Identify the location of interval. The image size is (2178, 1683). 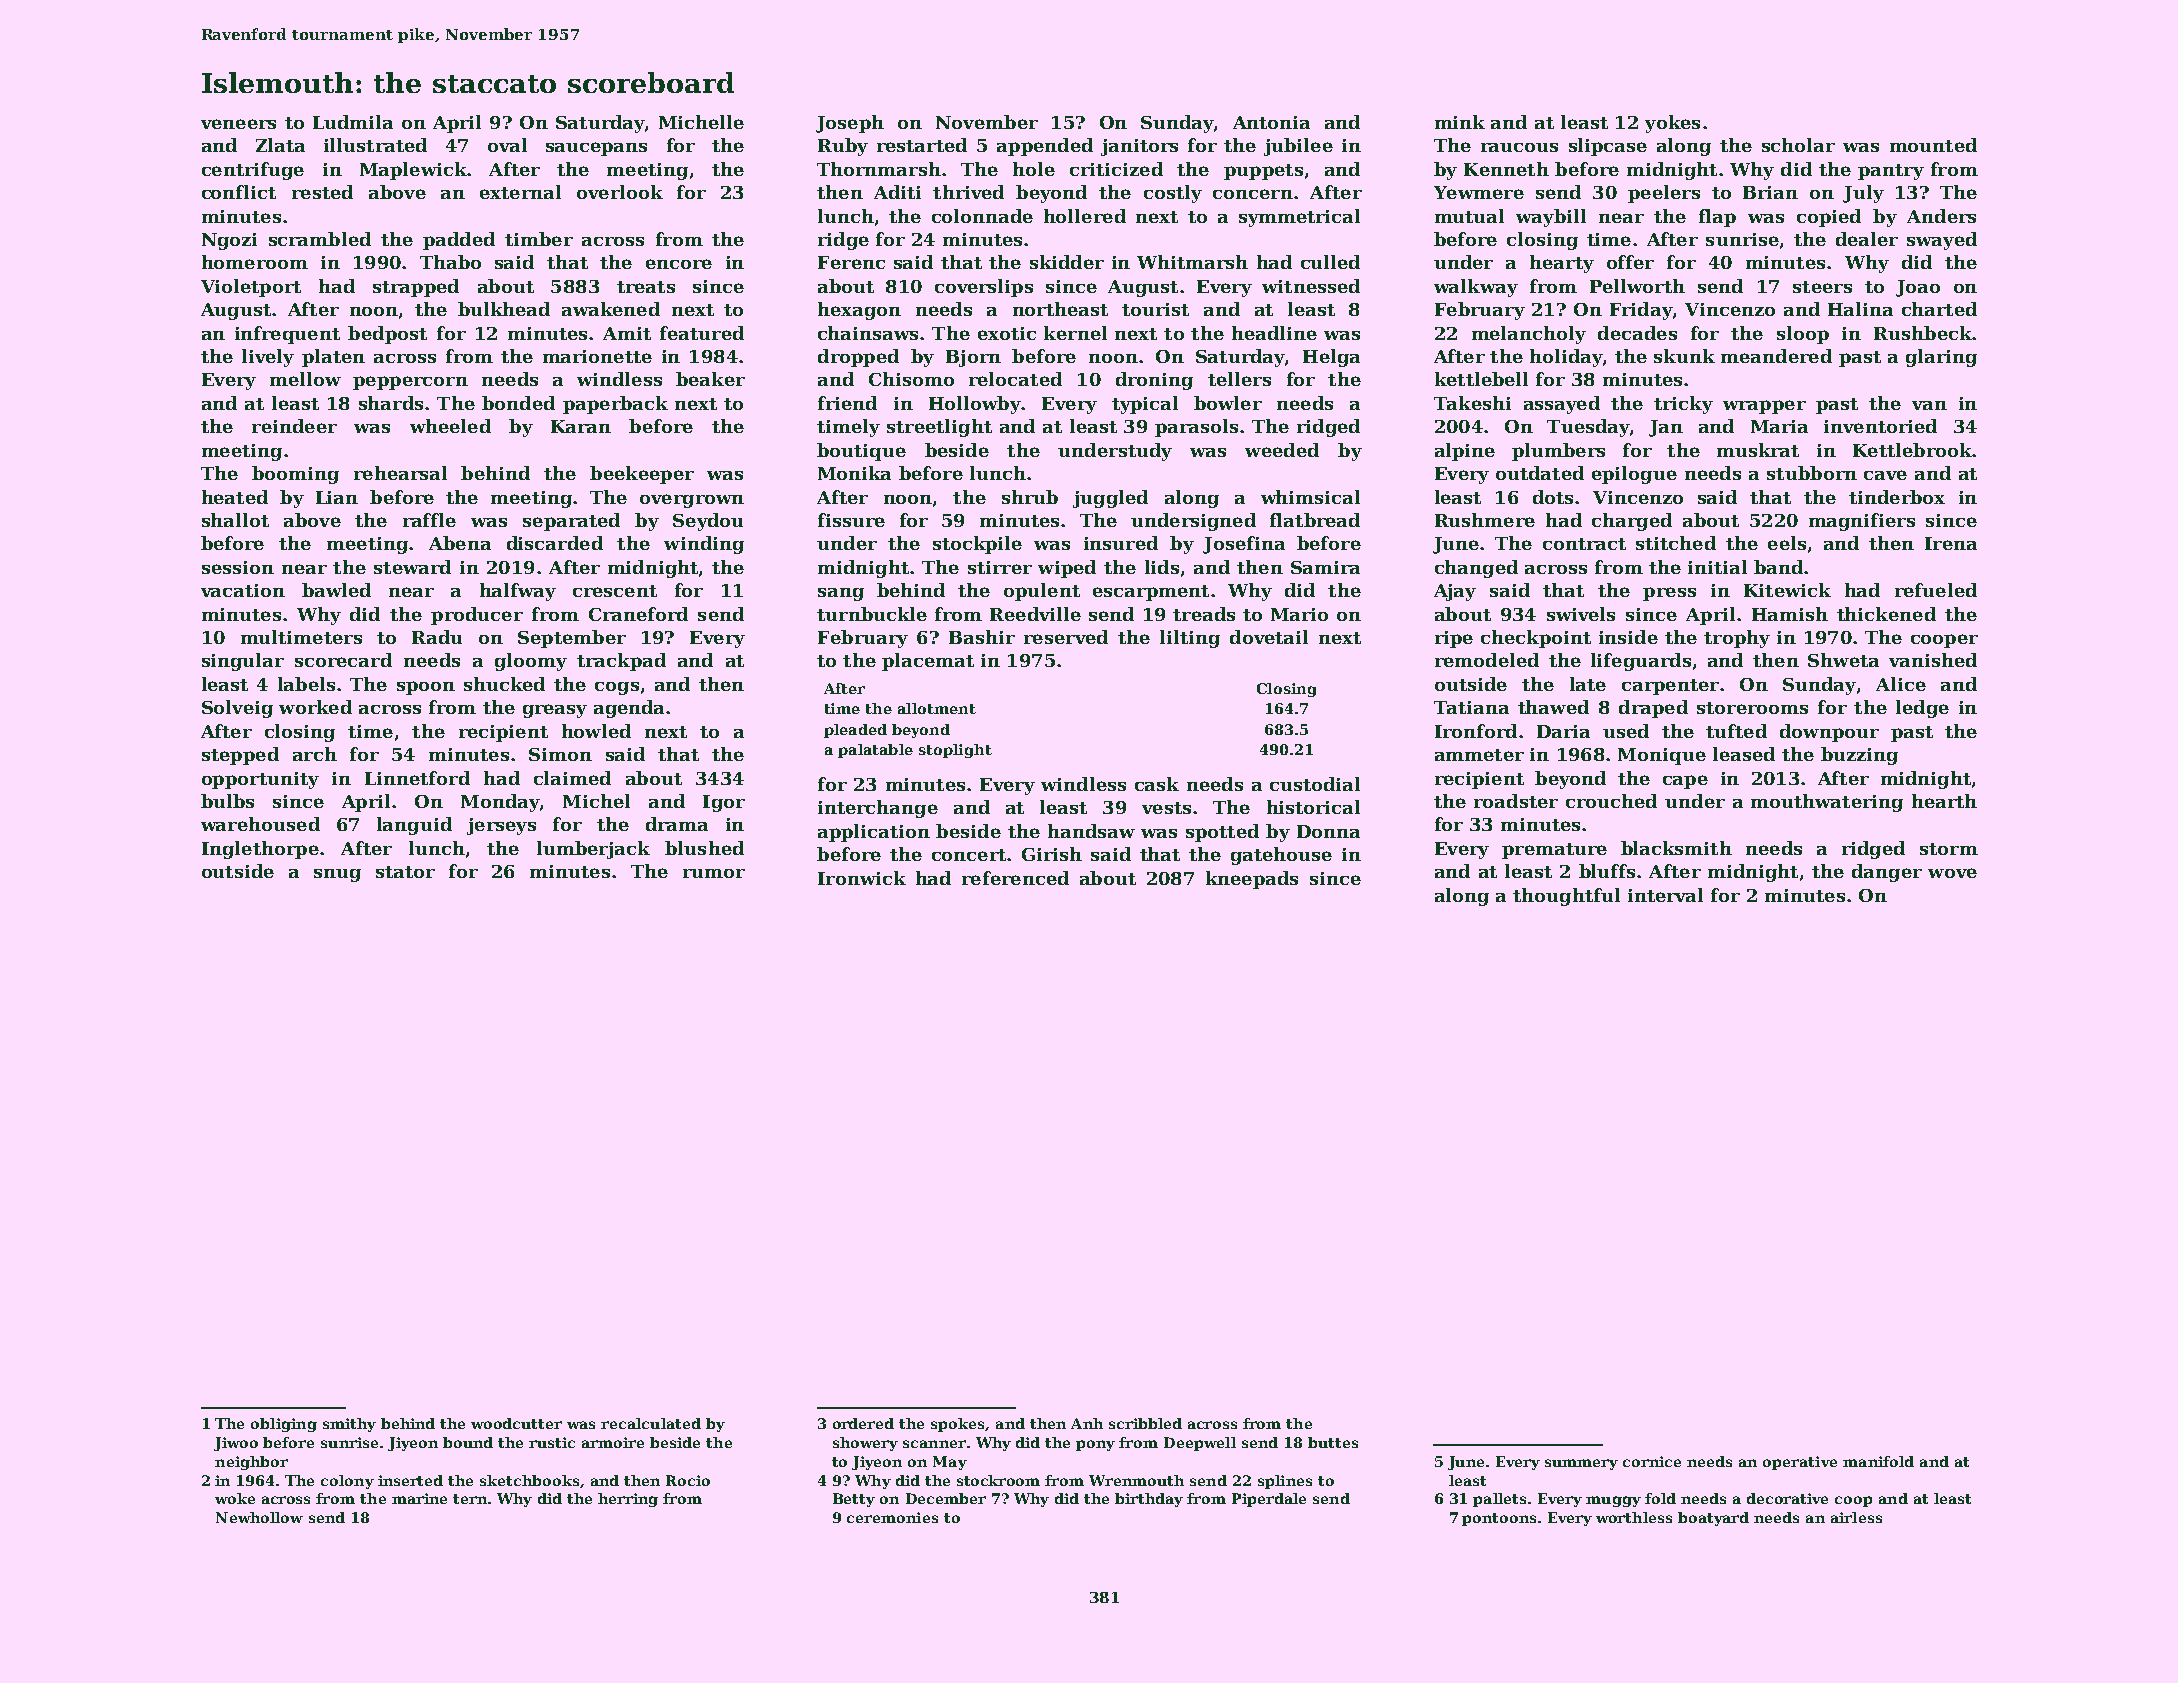
(1665, 895).
